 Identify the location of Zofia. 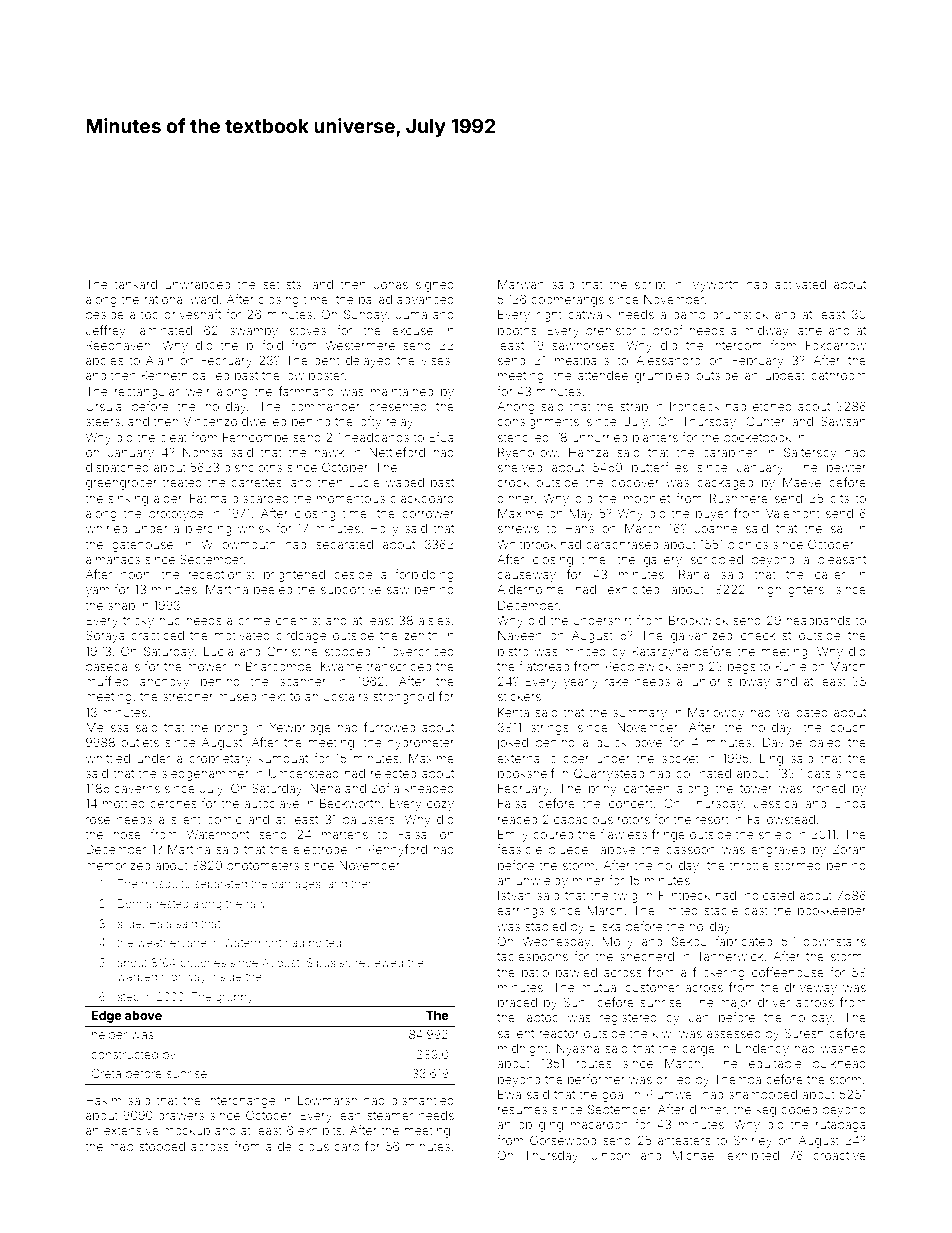
(385, 788).
